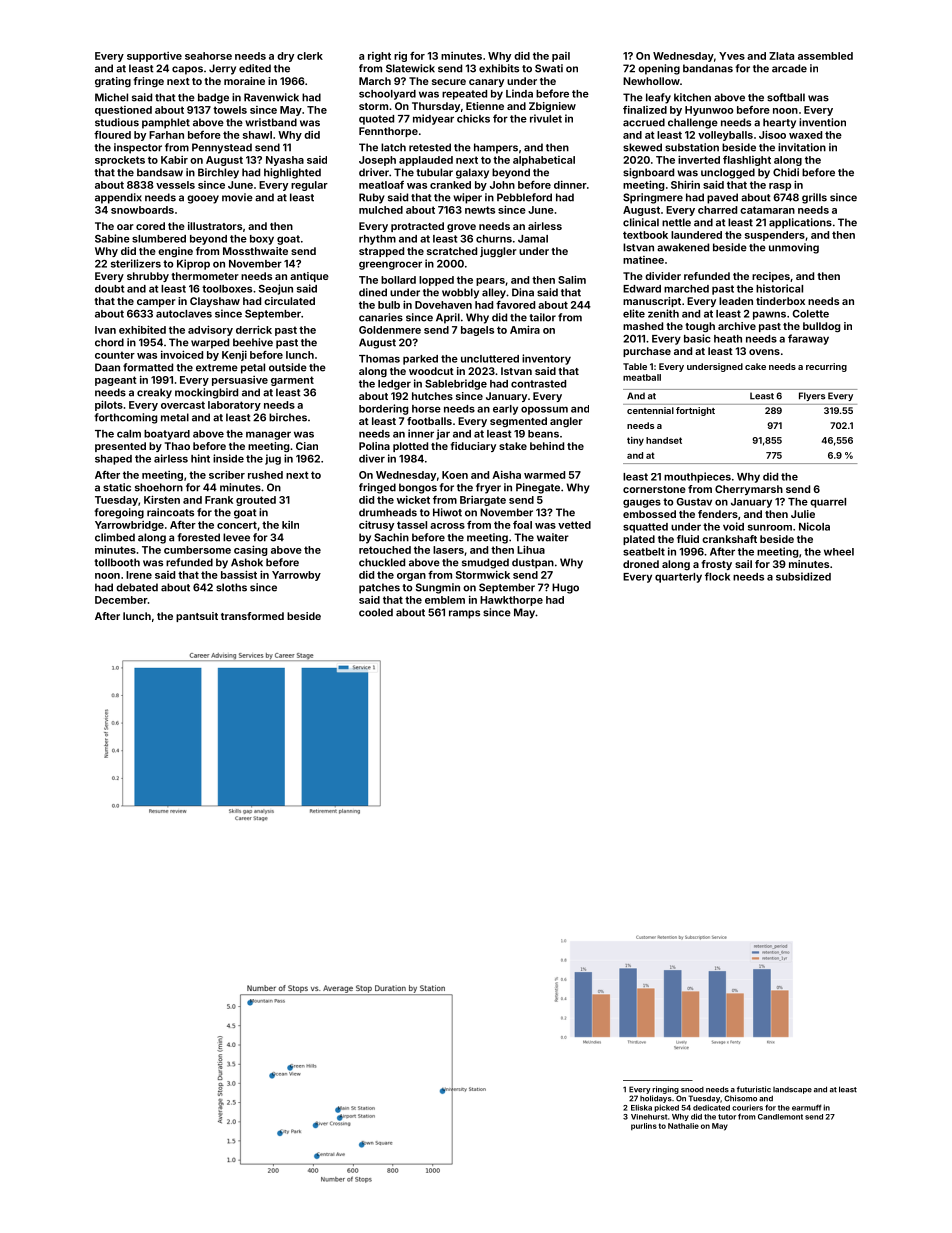 This screenshot has height=1233, width=952. Describe the element at coordinates (197, 617) in the screenshot. I see `pantsuit` at that location.
